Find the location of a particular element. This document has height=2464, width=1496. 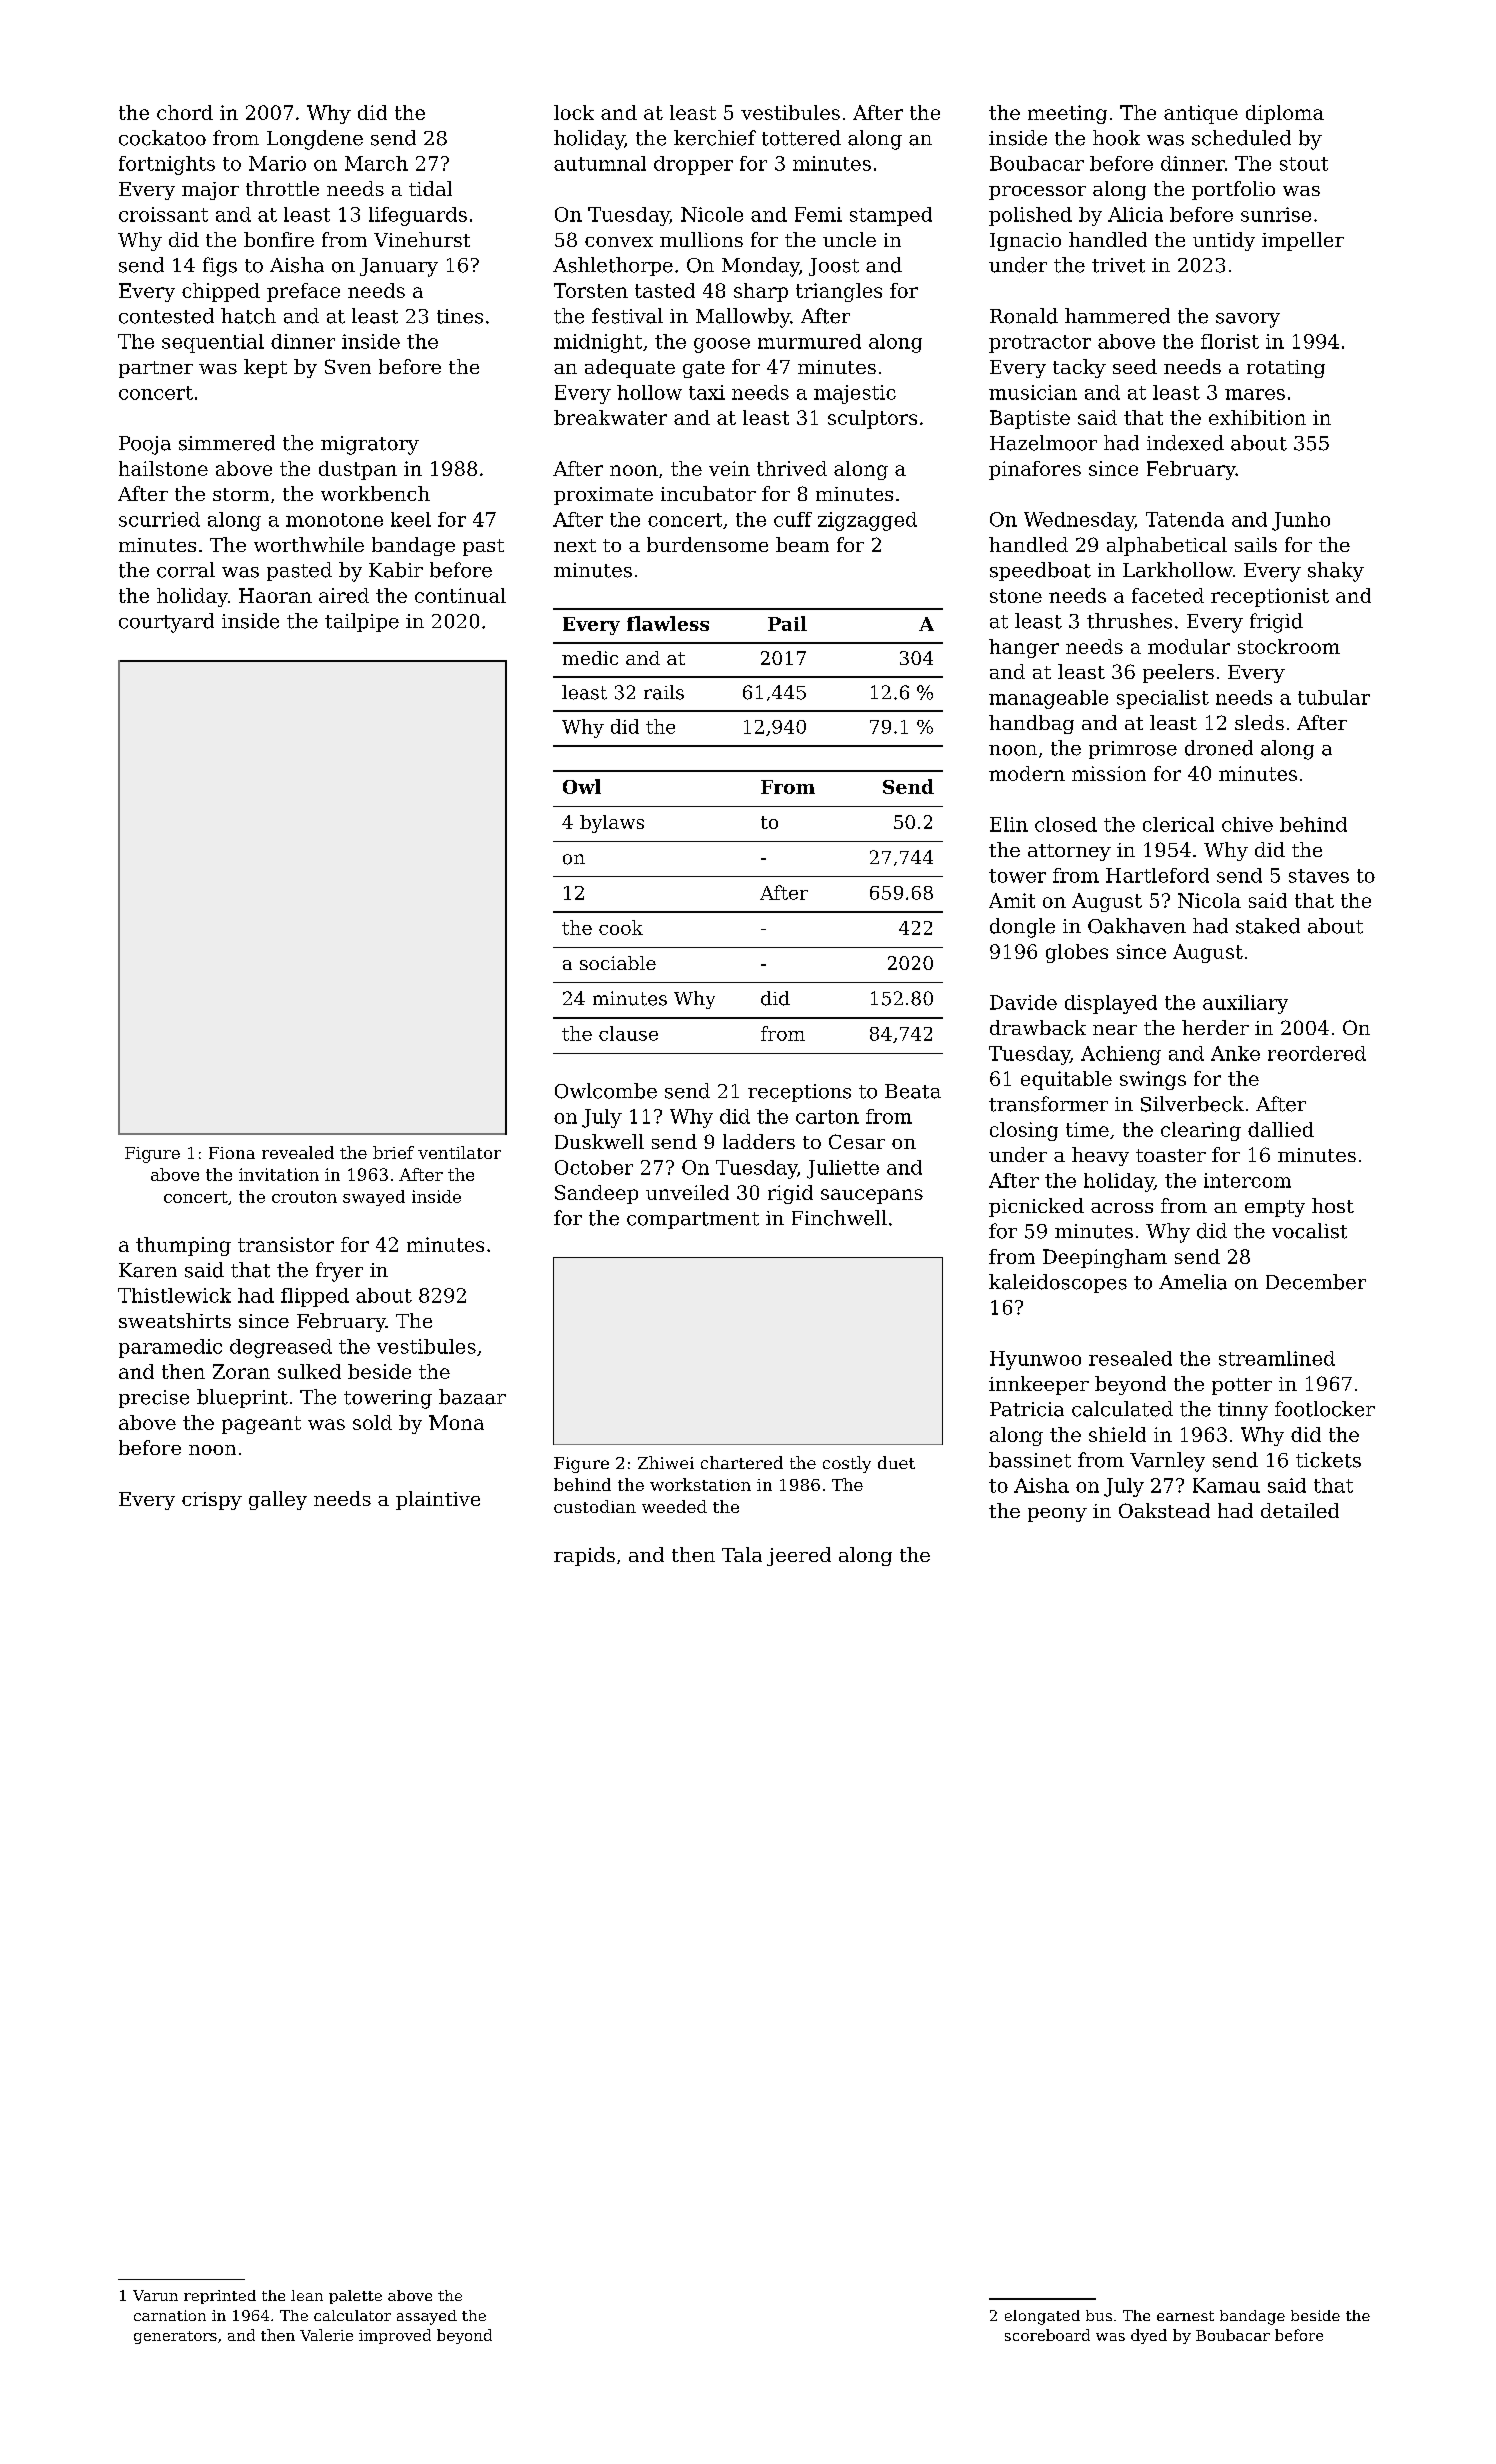

autumnal is located at coordinates (600, 163).
